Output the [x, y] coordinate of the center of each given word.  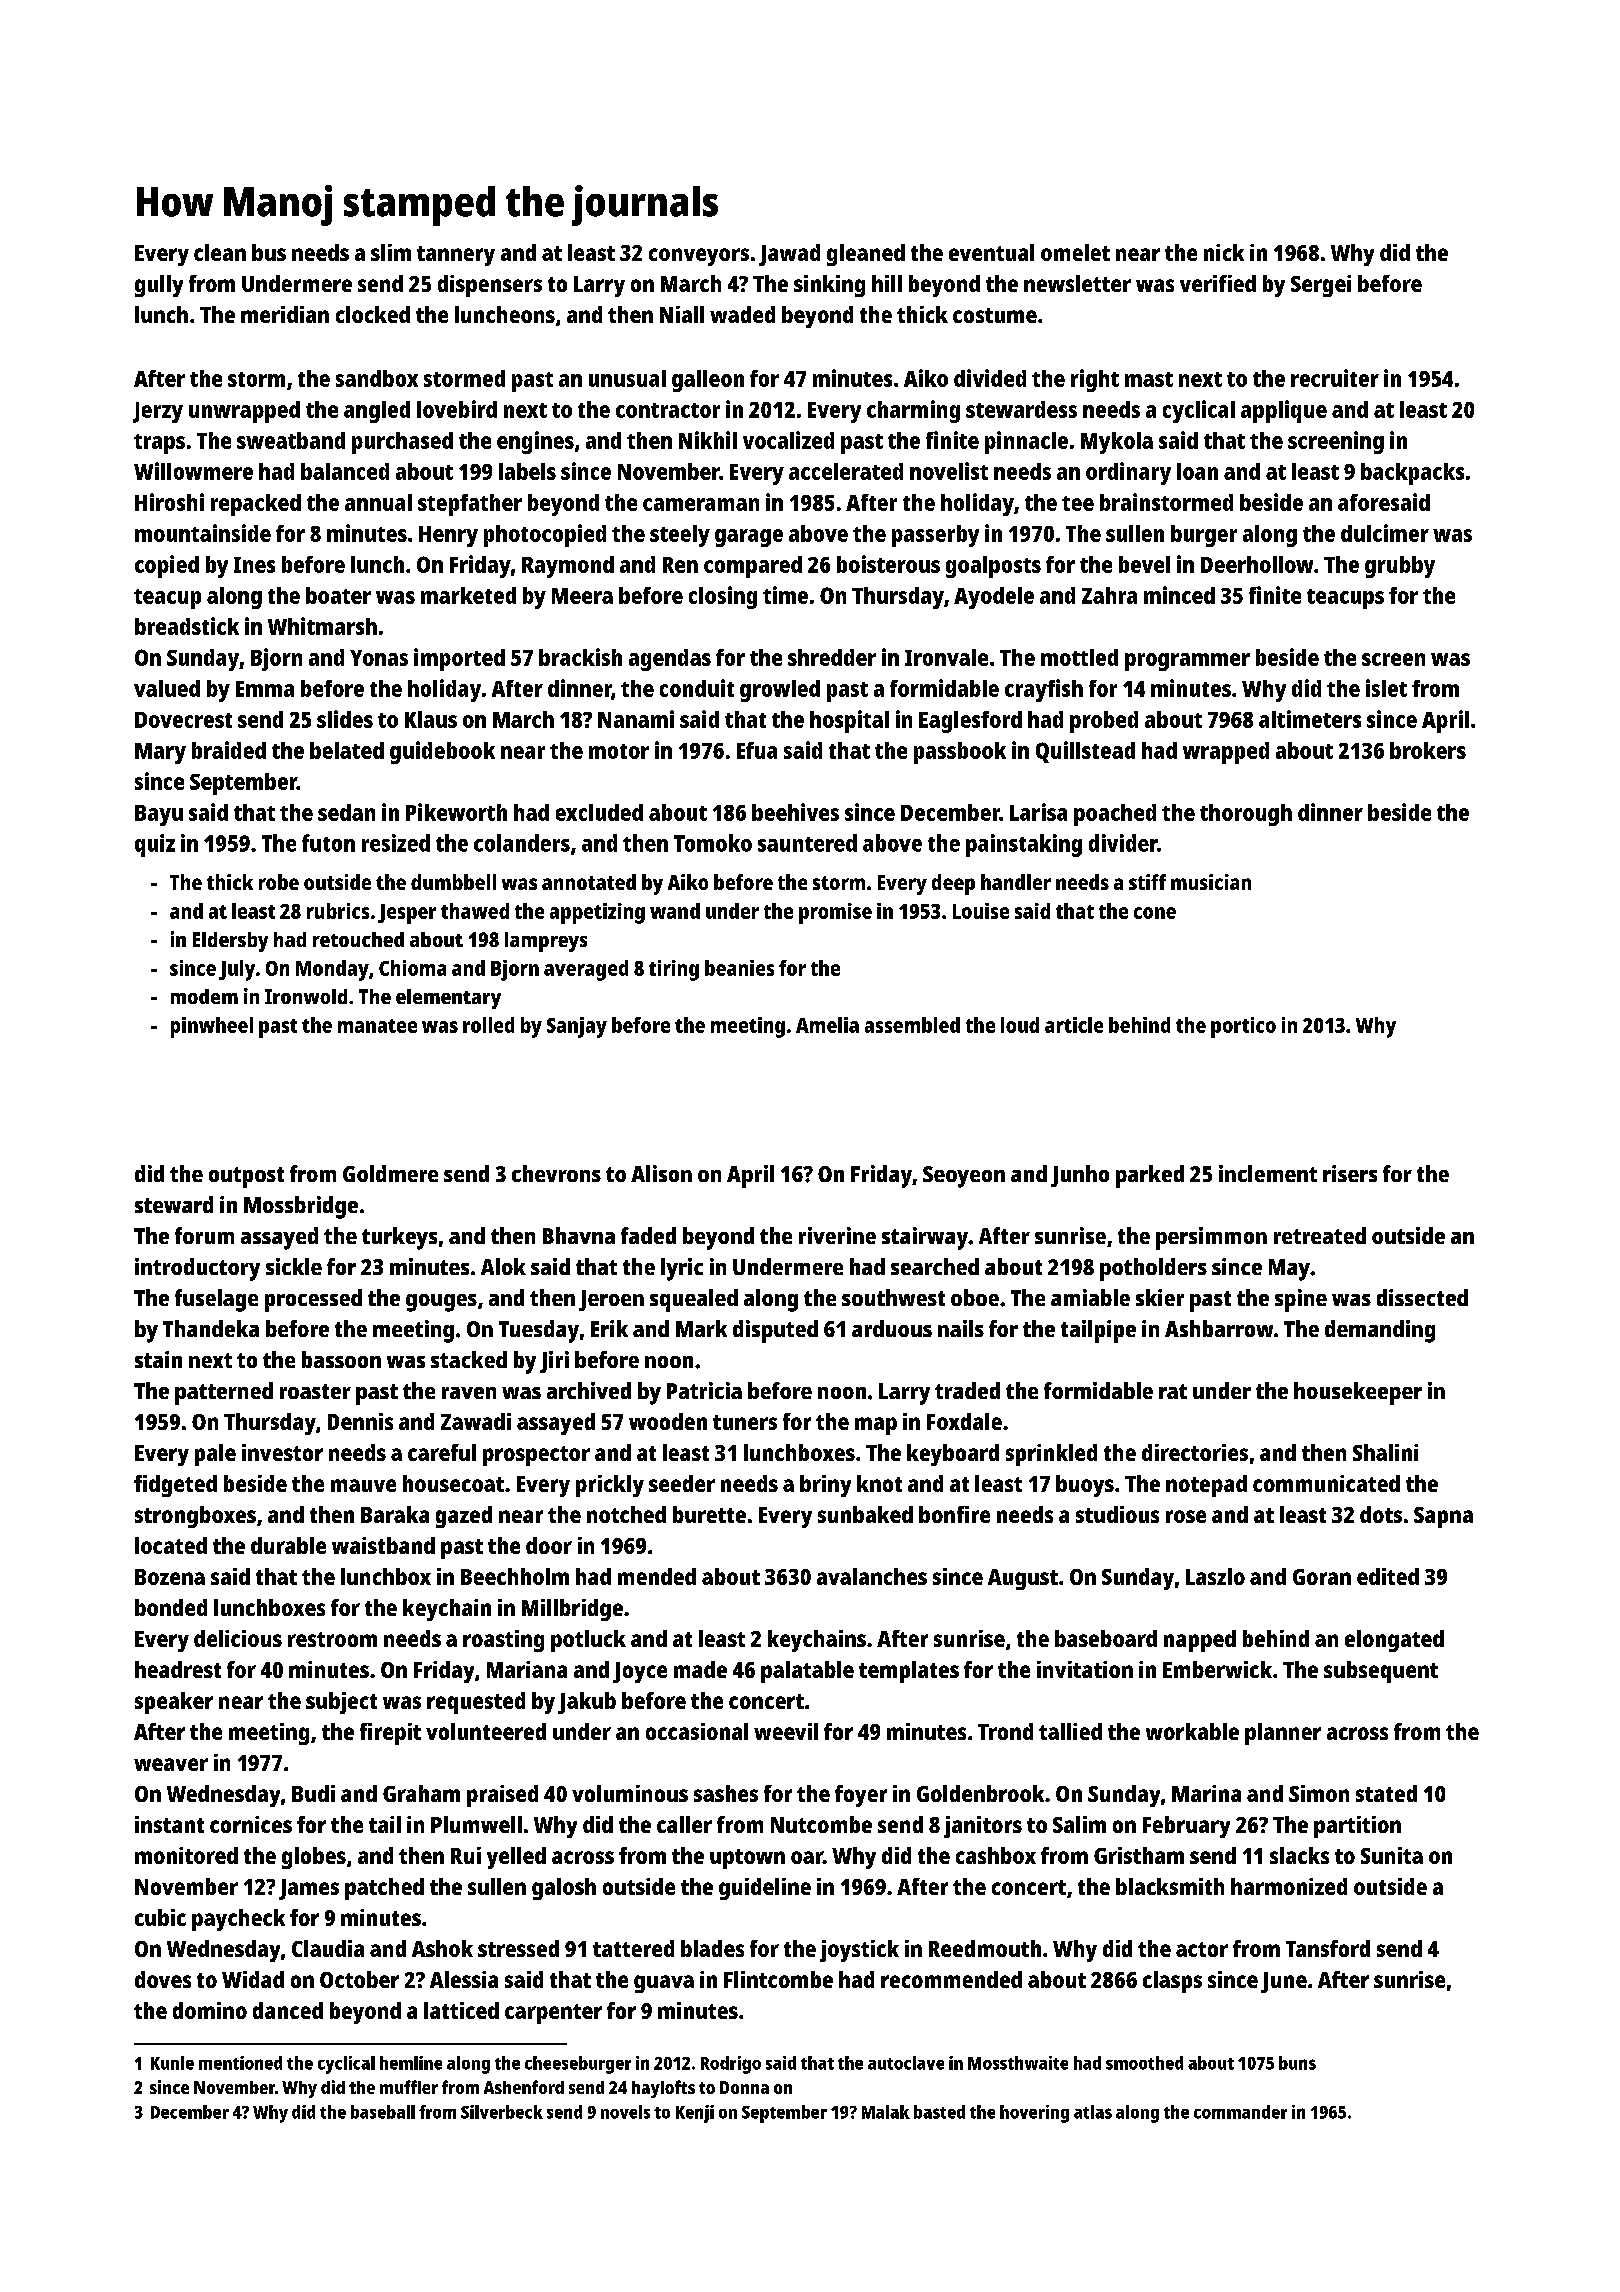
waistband [383, 1545]
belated [347, 750]
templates [909, 1672]
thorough [1246, 815]
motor [619, 751]
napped [1200, 1641]
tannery [456, 256]
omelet [1075, 252]
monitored [186, 1855]
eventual [991, 252]
